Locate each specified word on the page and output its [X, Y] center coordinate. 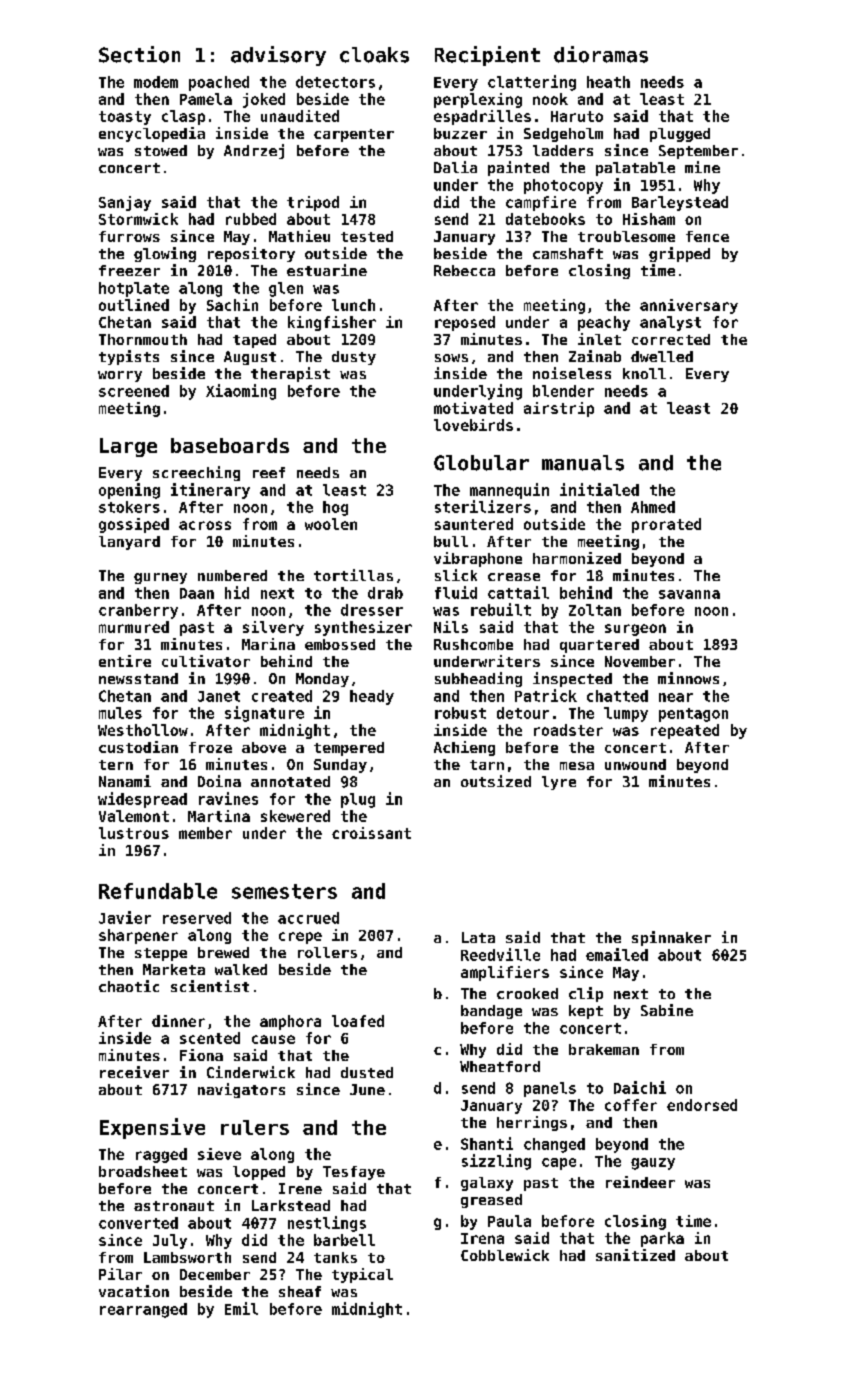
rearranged [143, 1310]
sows [451, 358]
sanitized [635, 1255]
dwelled [662, 356]
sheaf [300, 1291]
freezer [129, 270]
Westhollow [143, 730]
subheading [478, 679]
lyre [559, 783]
